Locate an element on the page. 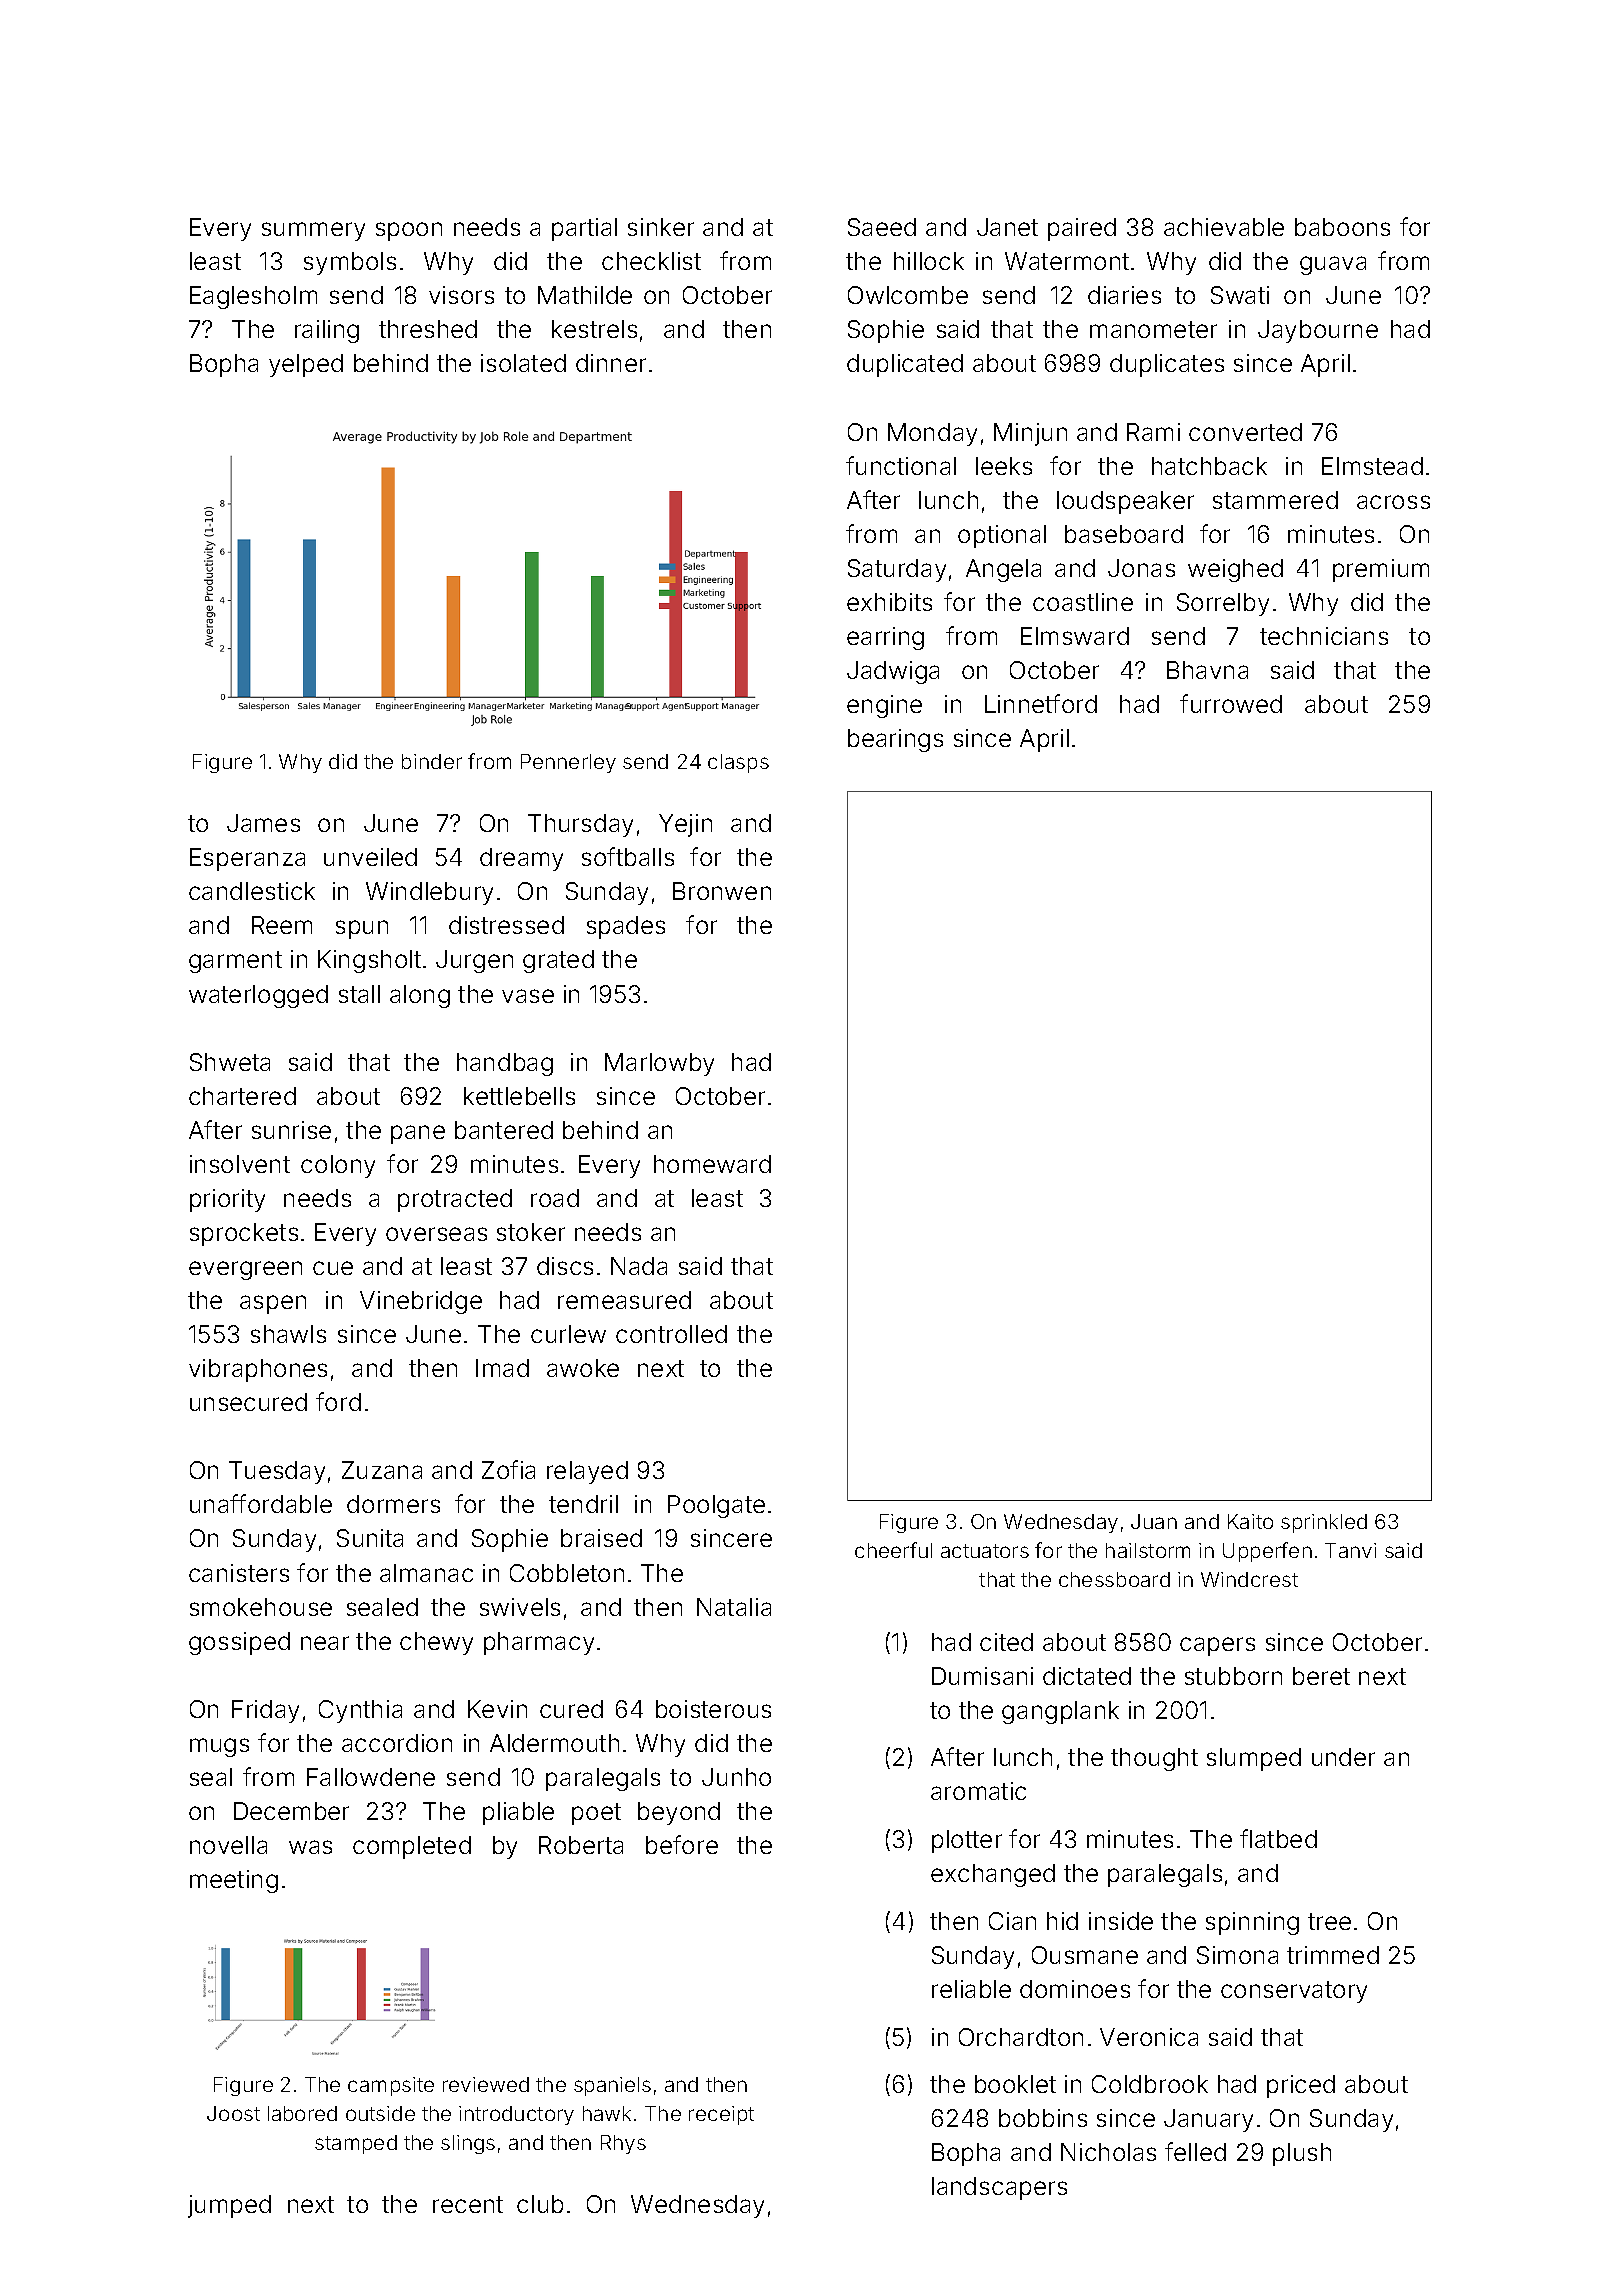 The height and width of the image is (2292, 1620). premium is located at coordinates (1381, 570).
